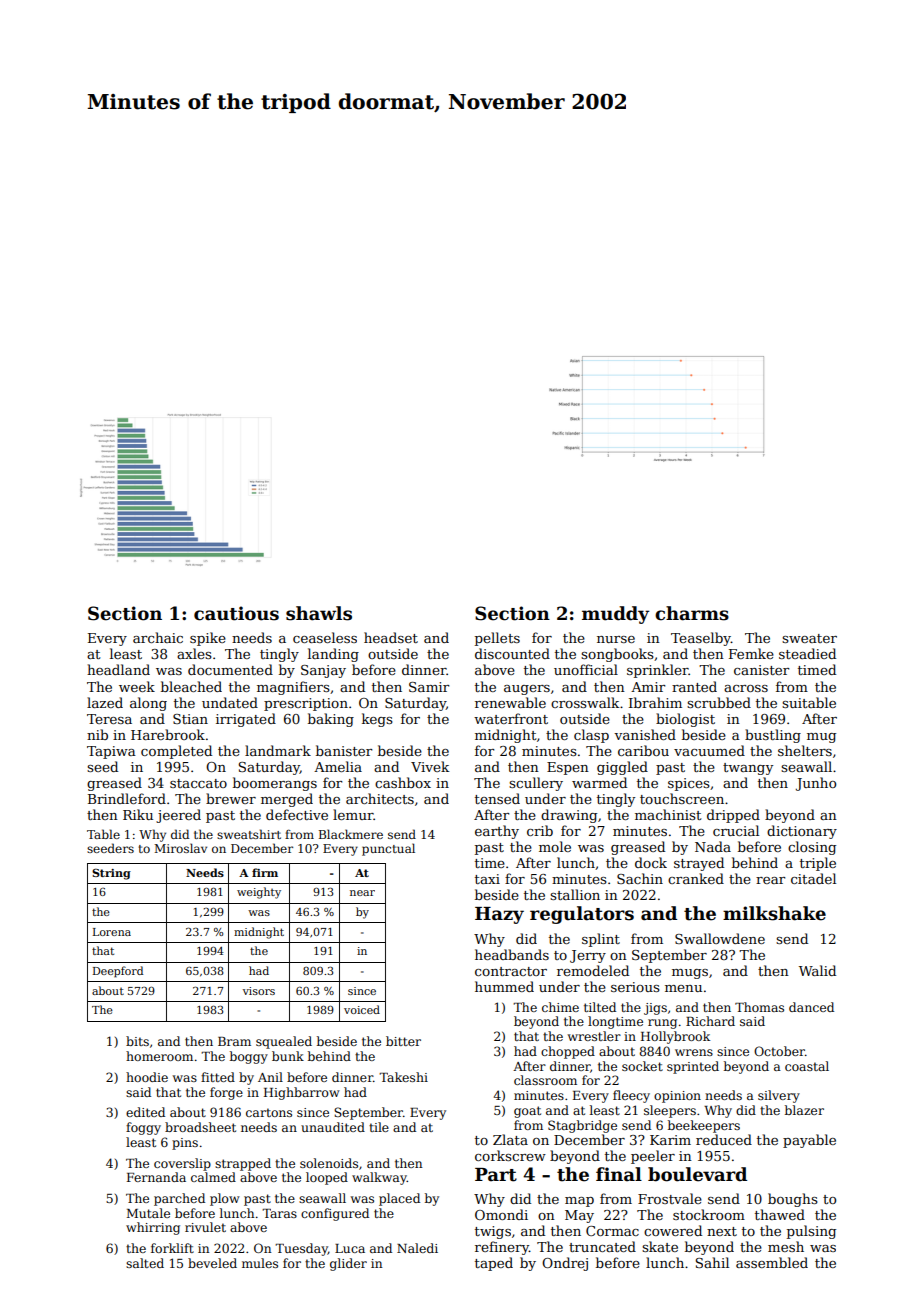  Describe the element at coordinates (759, 1007) in the screenshot. I see `Thomas` at that location.
